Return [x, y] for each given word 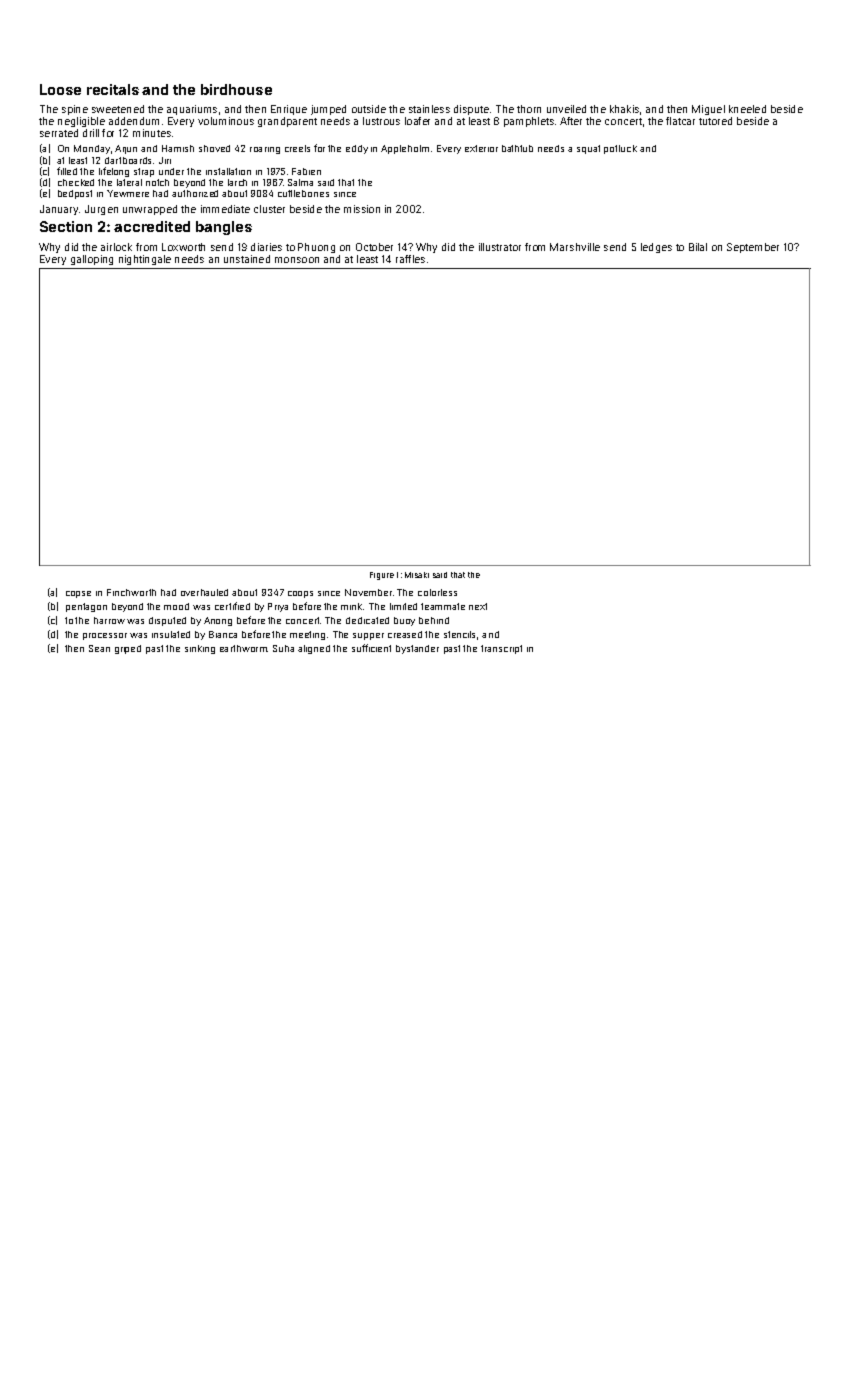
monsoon [297, 260]
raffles [410, 259]
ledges [656, 248]
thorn [529, 109]
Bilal [698, 247]
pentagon [86, 607]
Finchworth [131, 592]
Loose [60, 89]
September [753, 248]
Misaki [417, 575]
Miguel [708, 110]
